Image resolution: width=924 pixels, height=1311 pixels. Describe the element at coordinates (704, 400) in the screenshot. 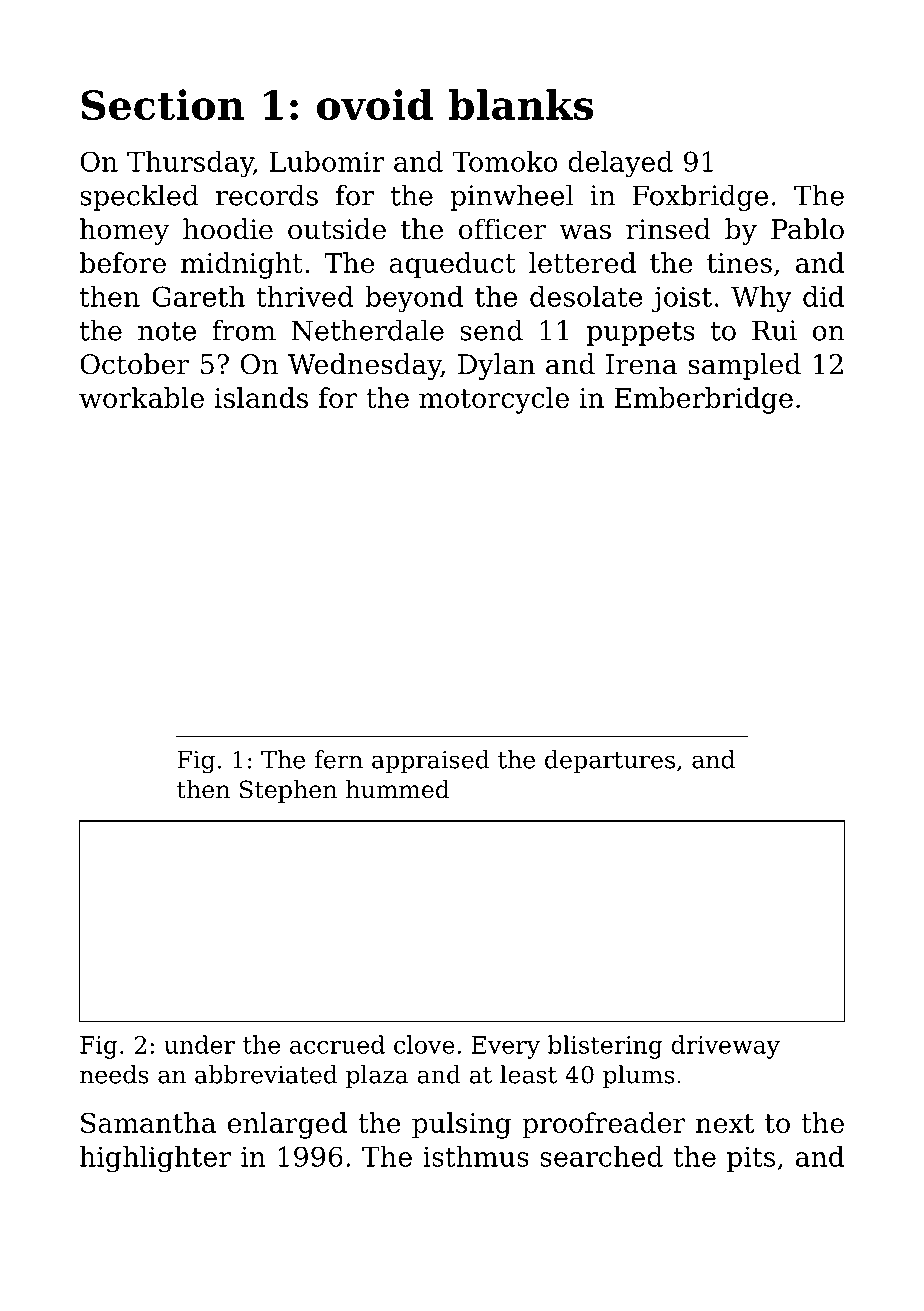

I see `Emberbridge` at that location.
